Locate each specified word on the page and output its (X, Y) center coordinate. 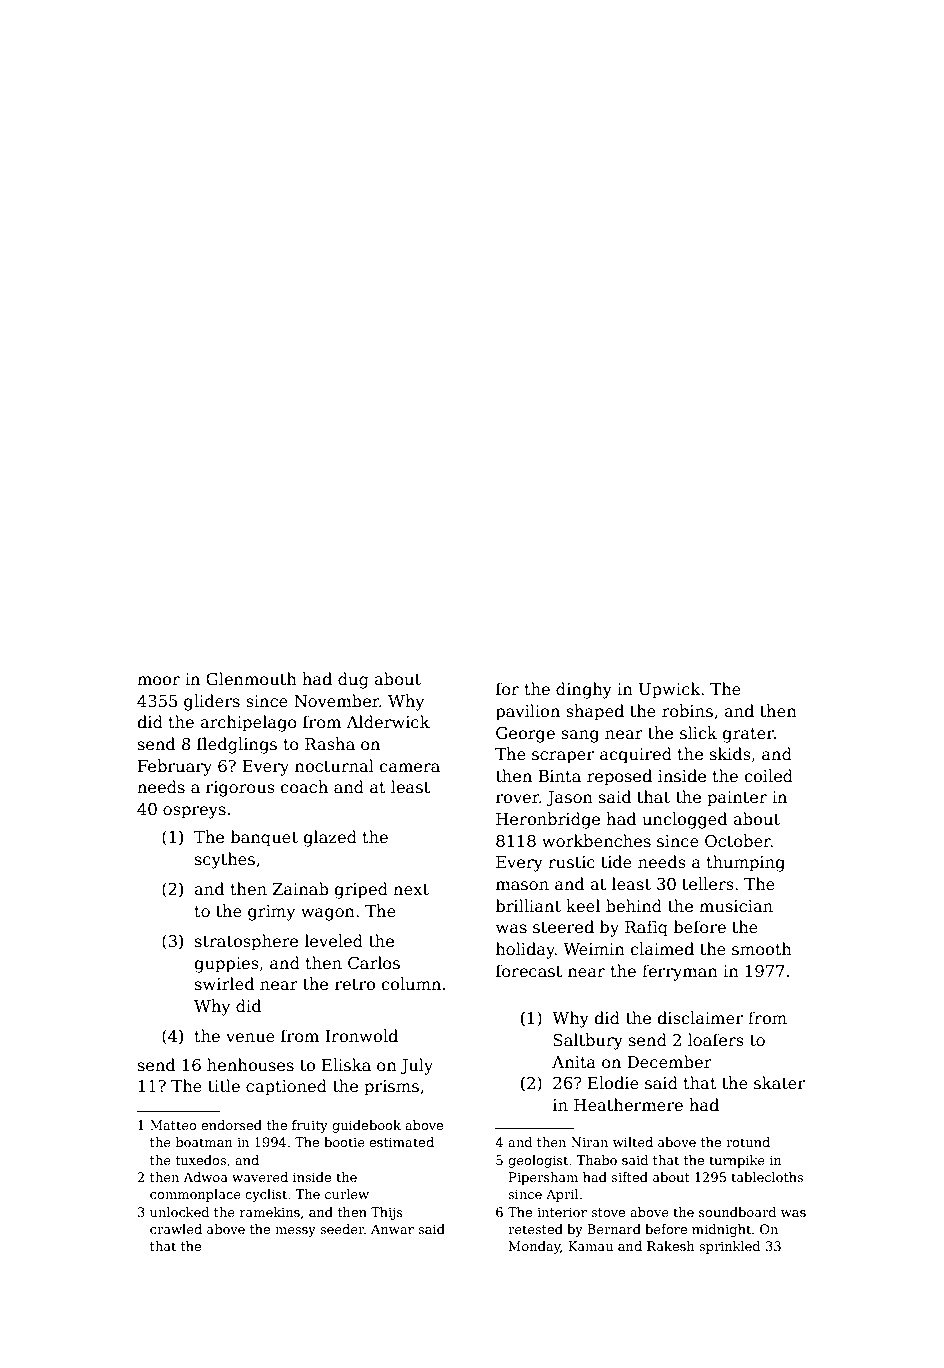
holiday (525, 950)
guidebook (366, 1126)
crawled (176, 1229)
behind (634, 905)
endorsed (231, 1125)
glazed (330, 838)
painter (737, 799)
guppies (226, 965)
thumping (746, 863)
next (411, 890)
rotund (748, 1142)
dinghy (584, 690)
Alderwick (388, 721)
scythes (225, 860)
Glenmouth (251, 679)
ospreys (194, 812)
